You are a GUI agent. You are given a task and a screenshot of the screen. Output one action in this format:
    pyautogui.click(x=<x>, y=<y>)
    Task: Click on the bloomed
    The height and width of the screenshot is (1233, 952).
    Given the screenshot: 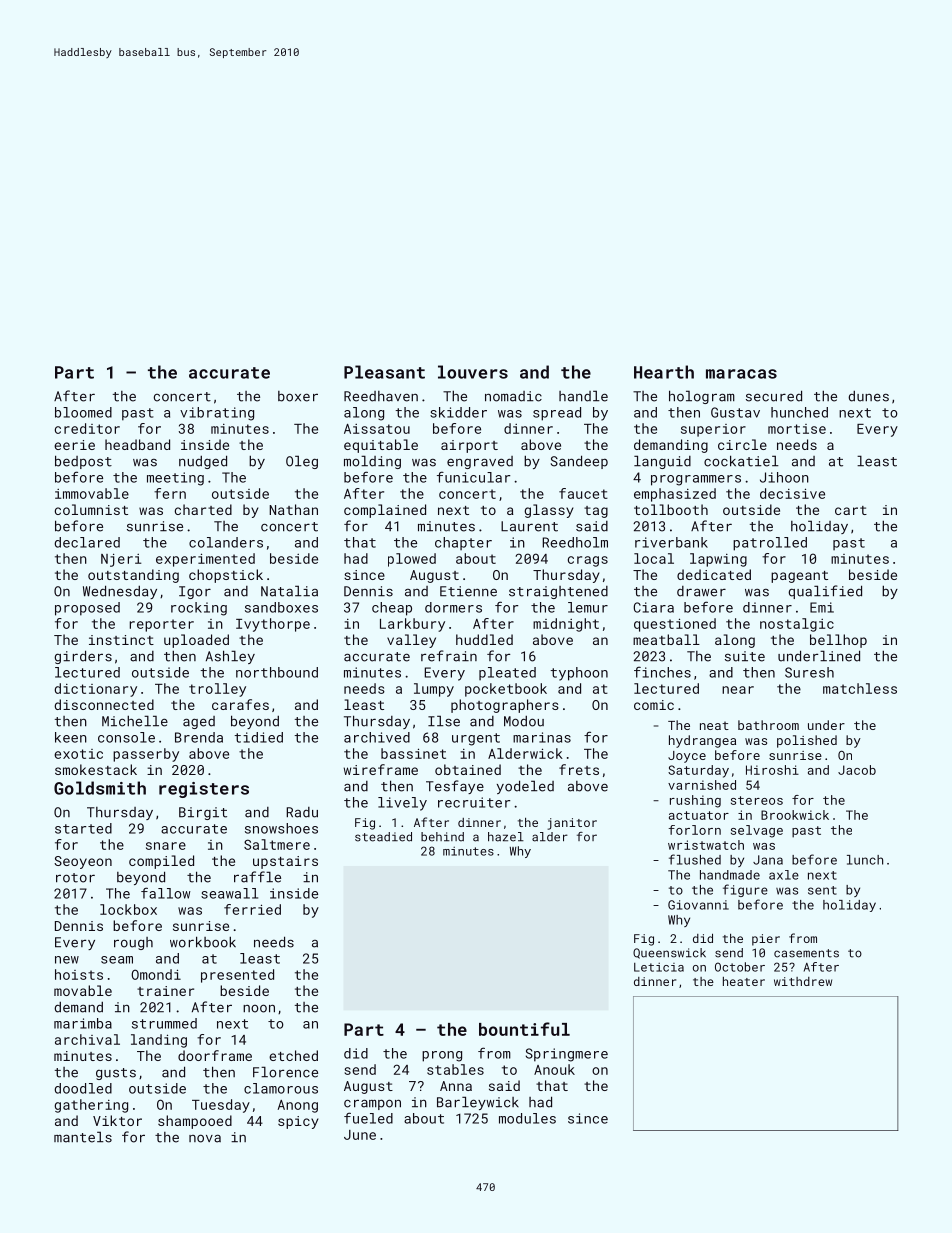 What is the action you would take?
    pyautogui.click(x=83, y=412)
